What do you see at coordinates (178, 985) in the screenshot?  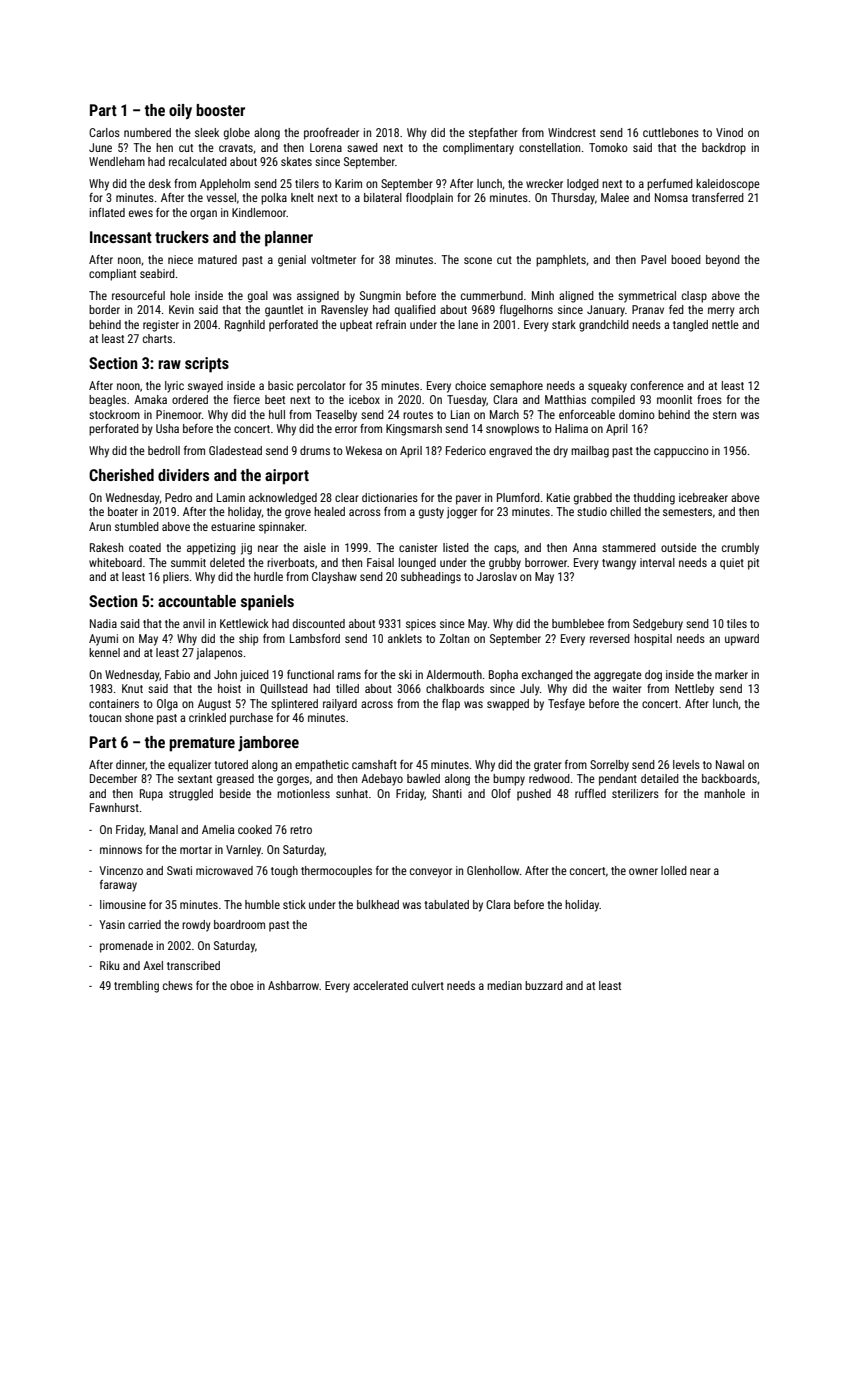 I see `chews` at bounding box center [178, 985].
